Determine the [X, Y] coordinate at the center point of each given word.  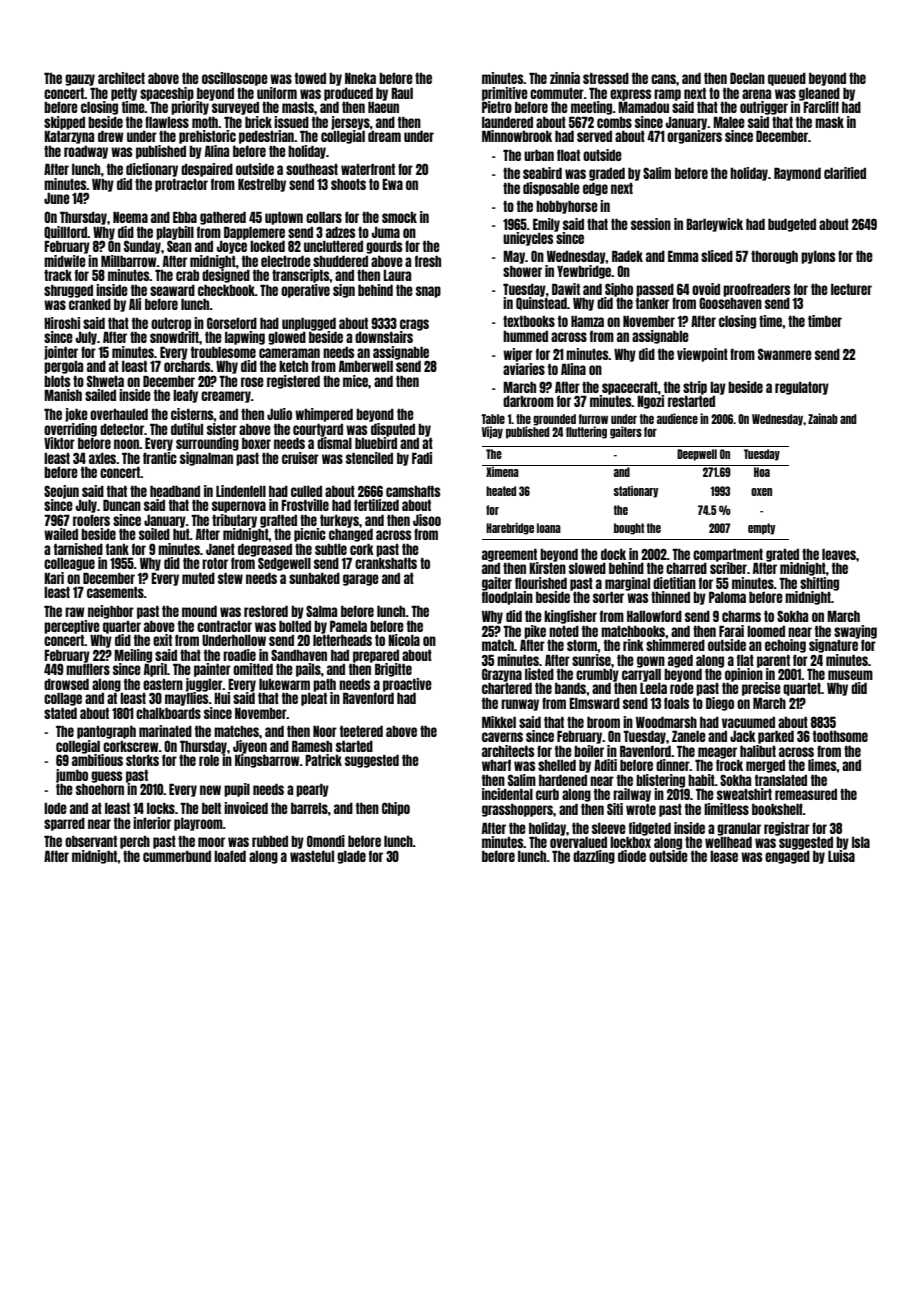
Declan [747, 78]
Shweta [105, 381]
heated [501, 491]
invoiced [246, 808]
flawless [167, 122]
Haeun [383, 107]
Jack [743, 736]
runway [520, 705]
